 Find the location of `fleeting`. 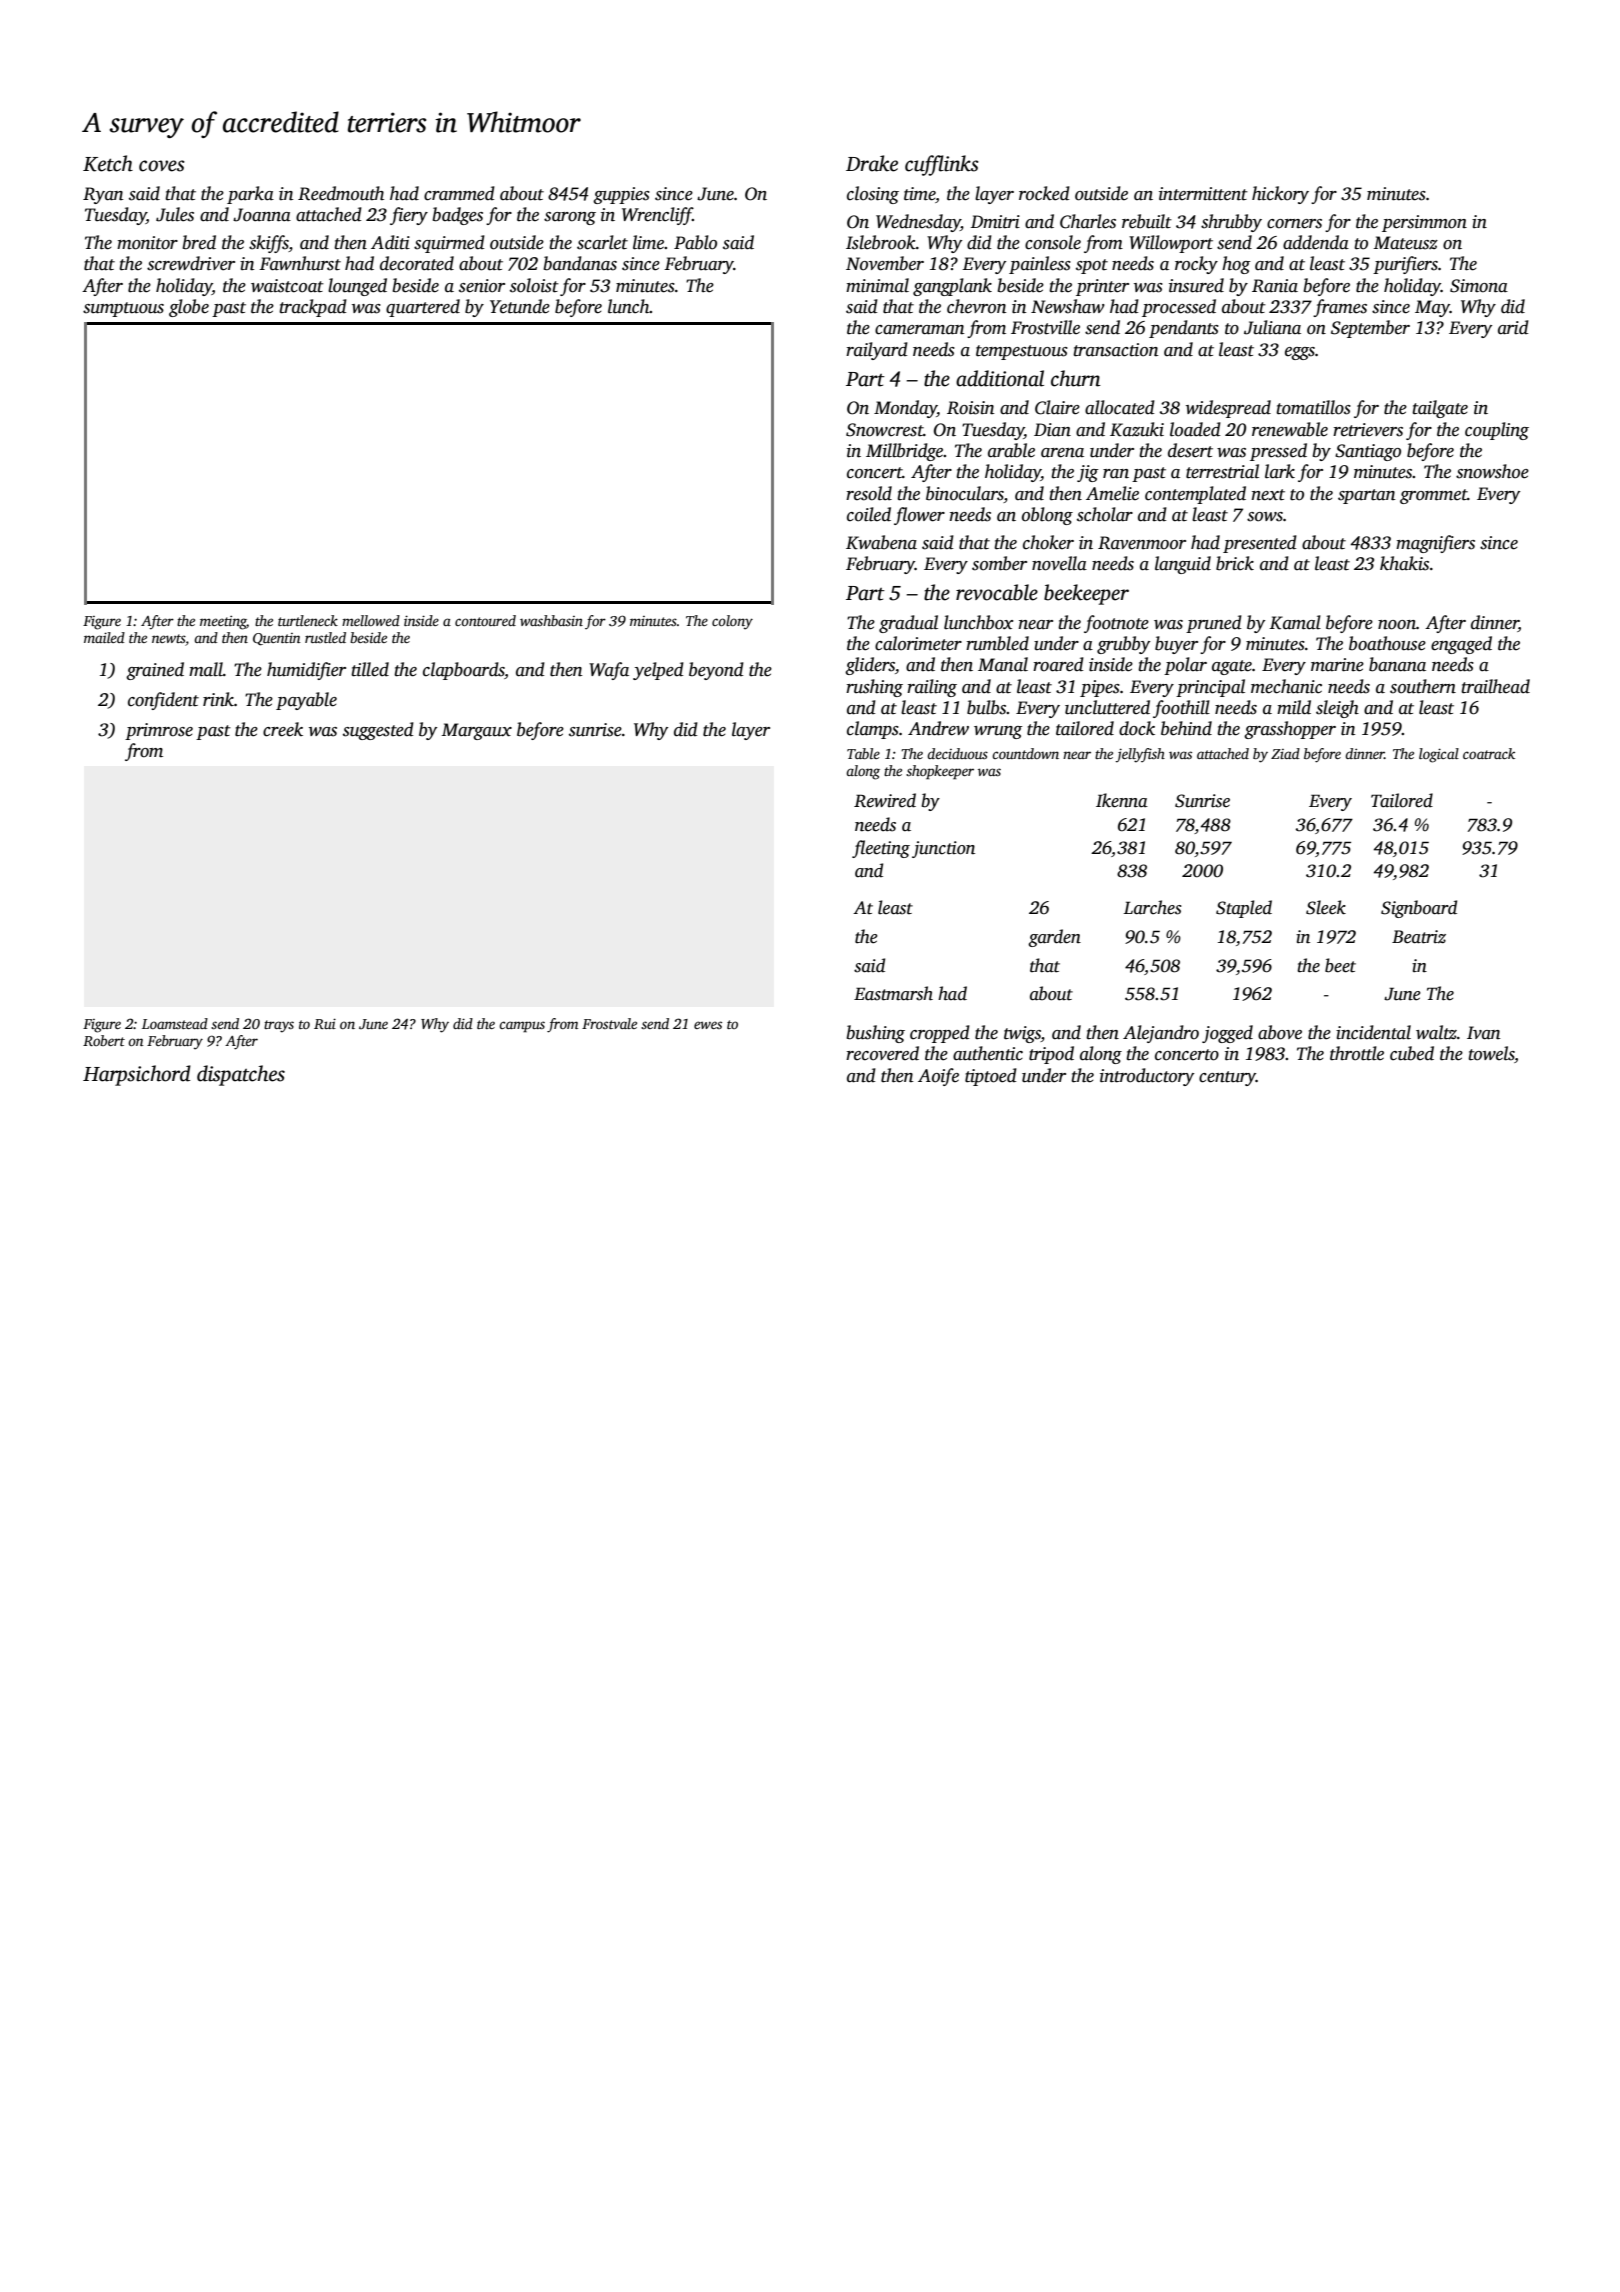

fleeting is located at coordinates (881, 849).
